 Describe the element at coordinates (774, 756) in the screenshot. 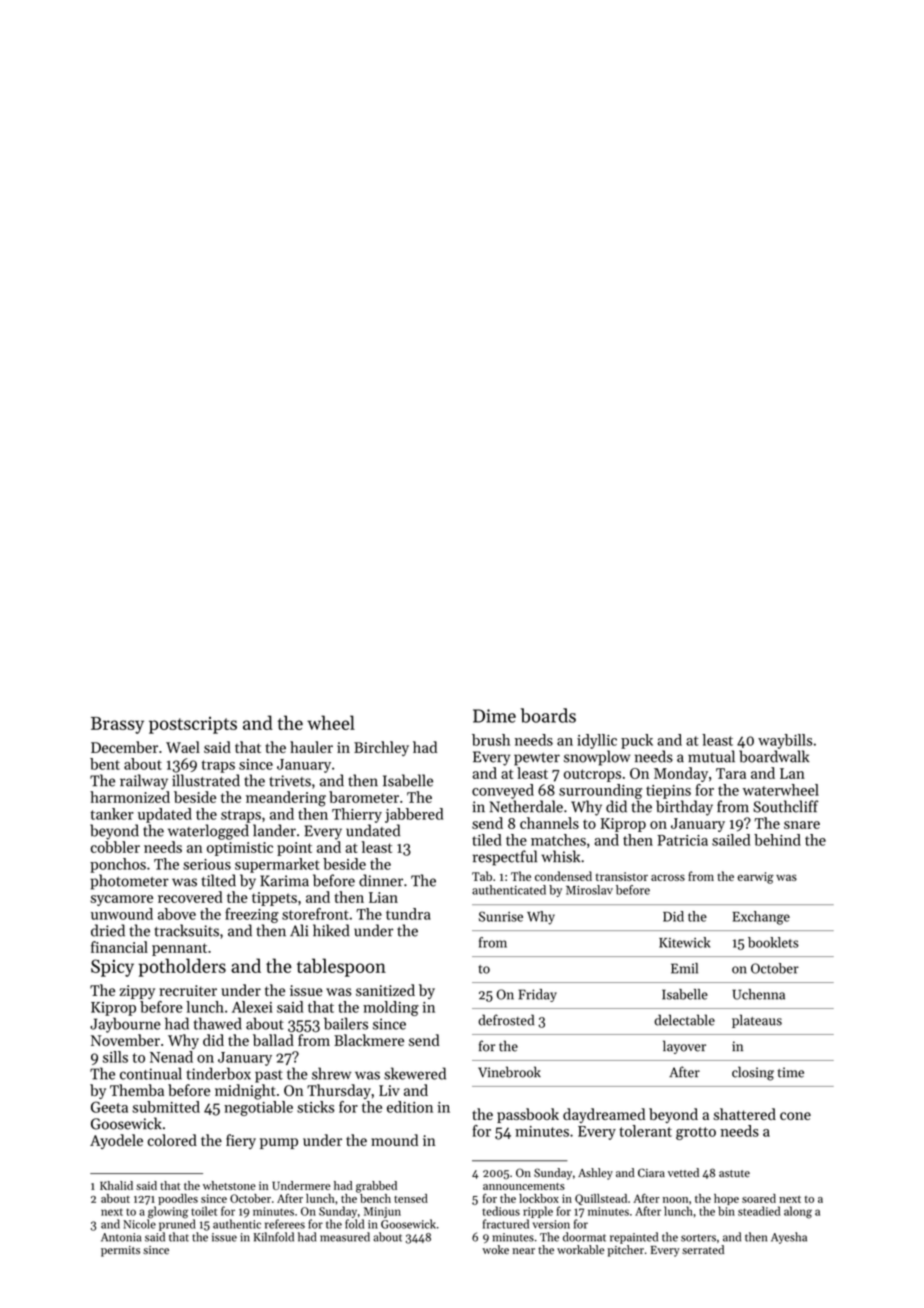

I see `boardwalk` at that location.
